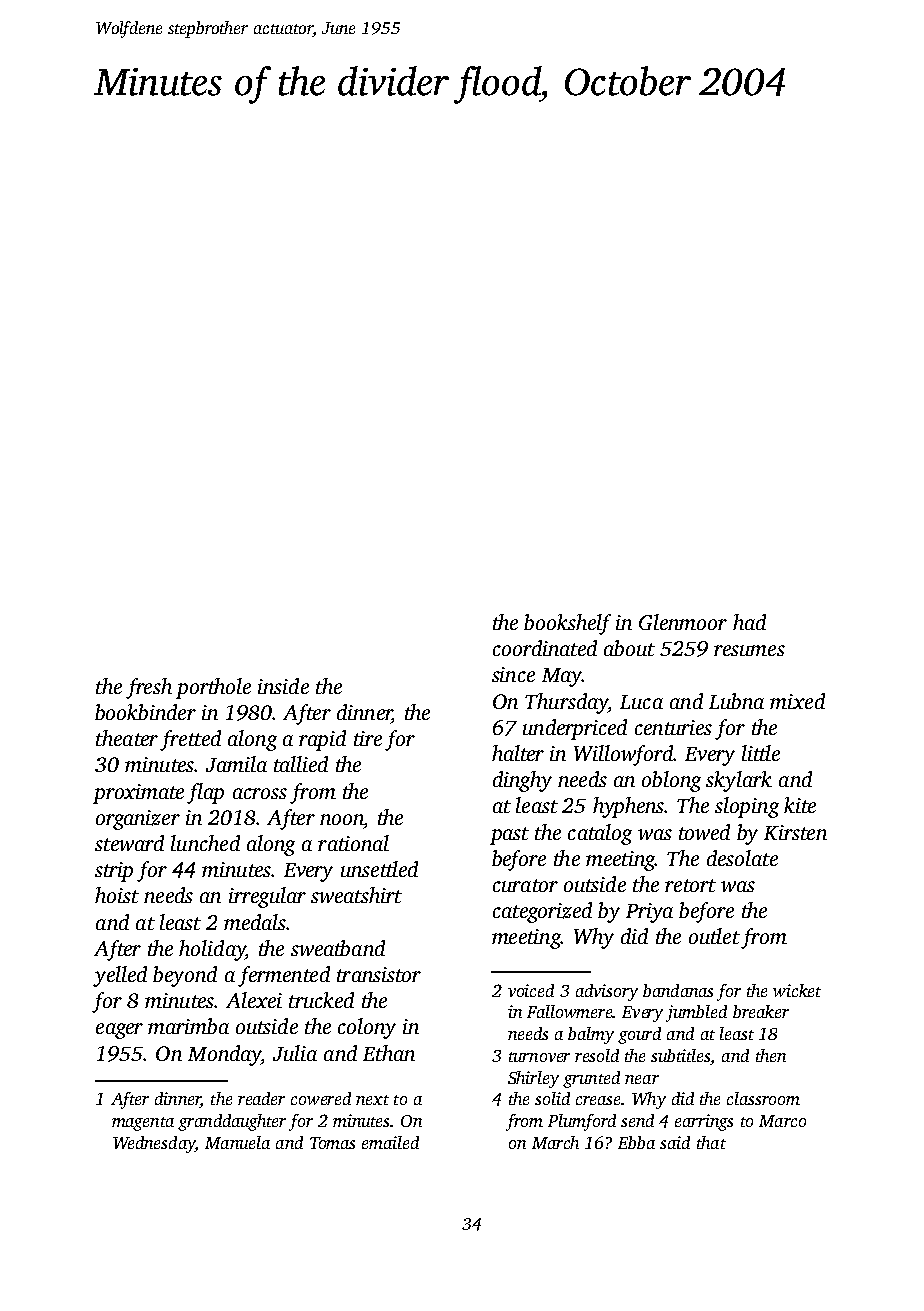 This image has height=1311, width=924. What do you see at coordinates (237, 1142) in the image?
I see `Manuela` at bounding box center [237, 1142].
